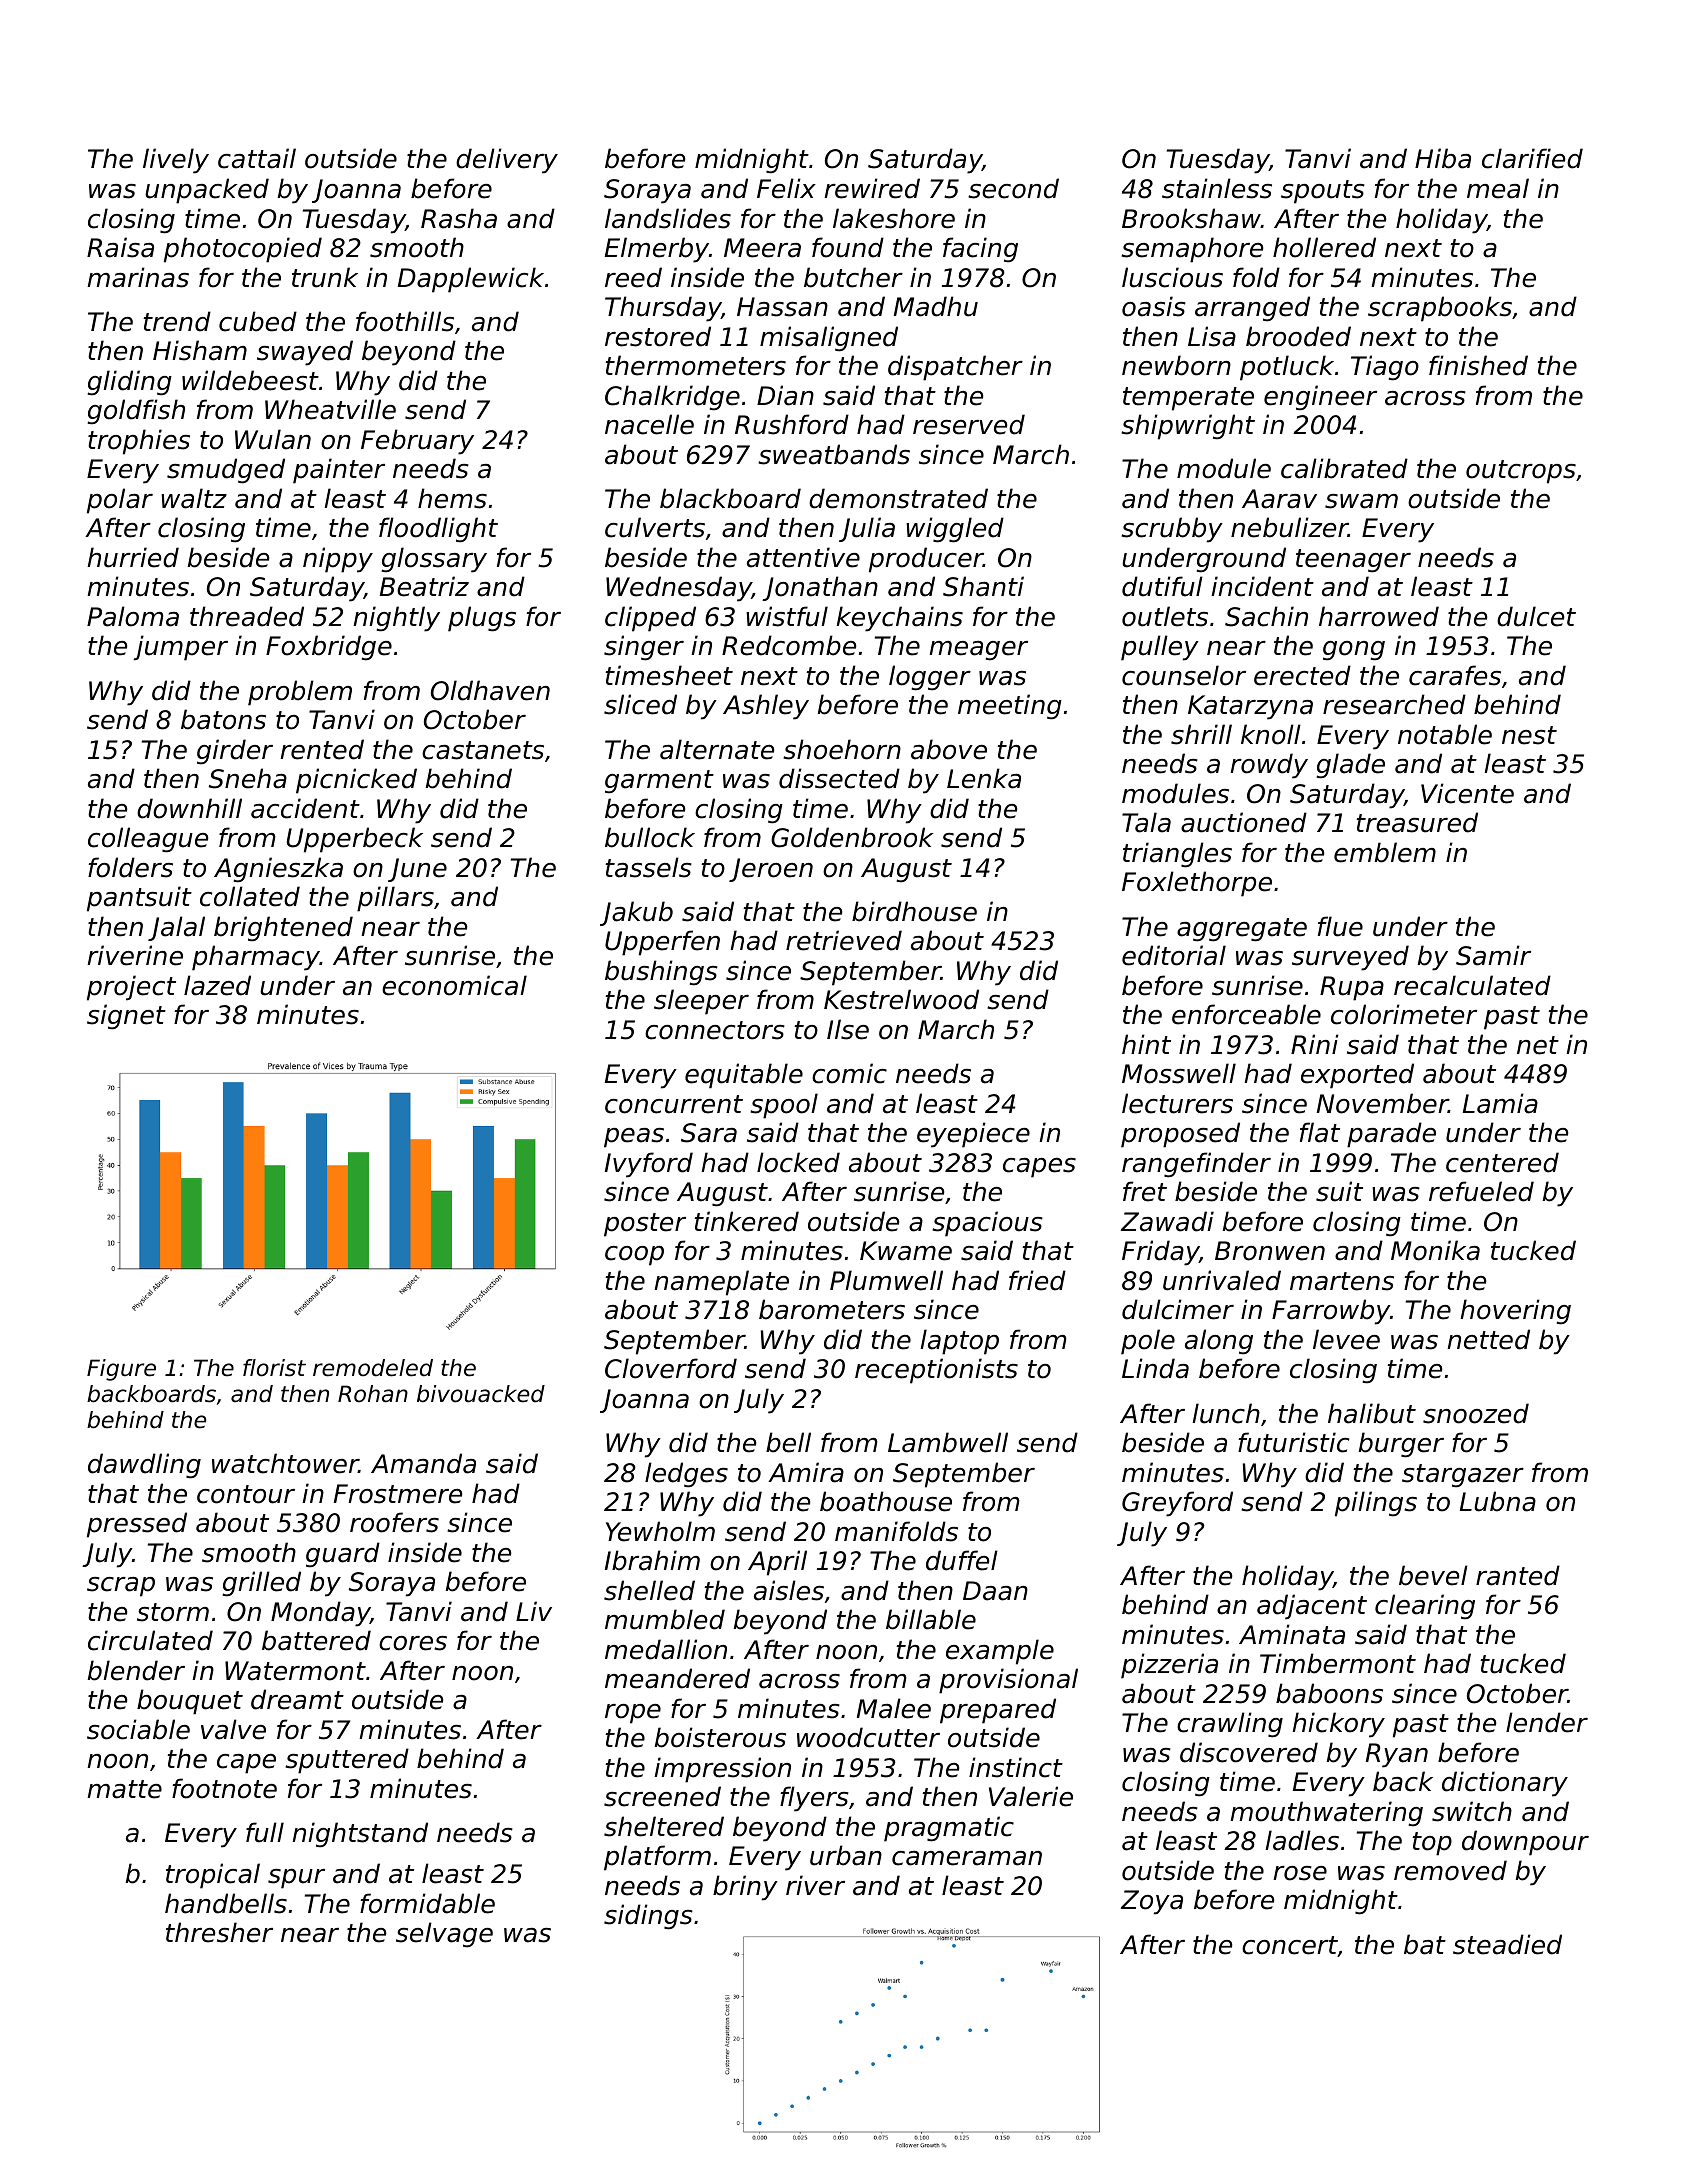  Describe the element at coordinates (660, 1531) in the page. I see `Yewholm` at that location.
